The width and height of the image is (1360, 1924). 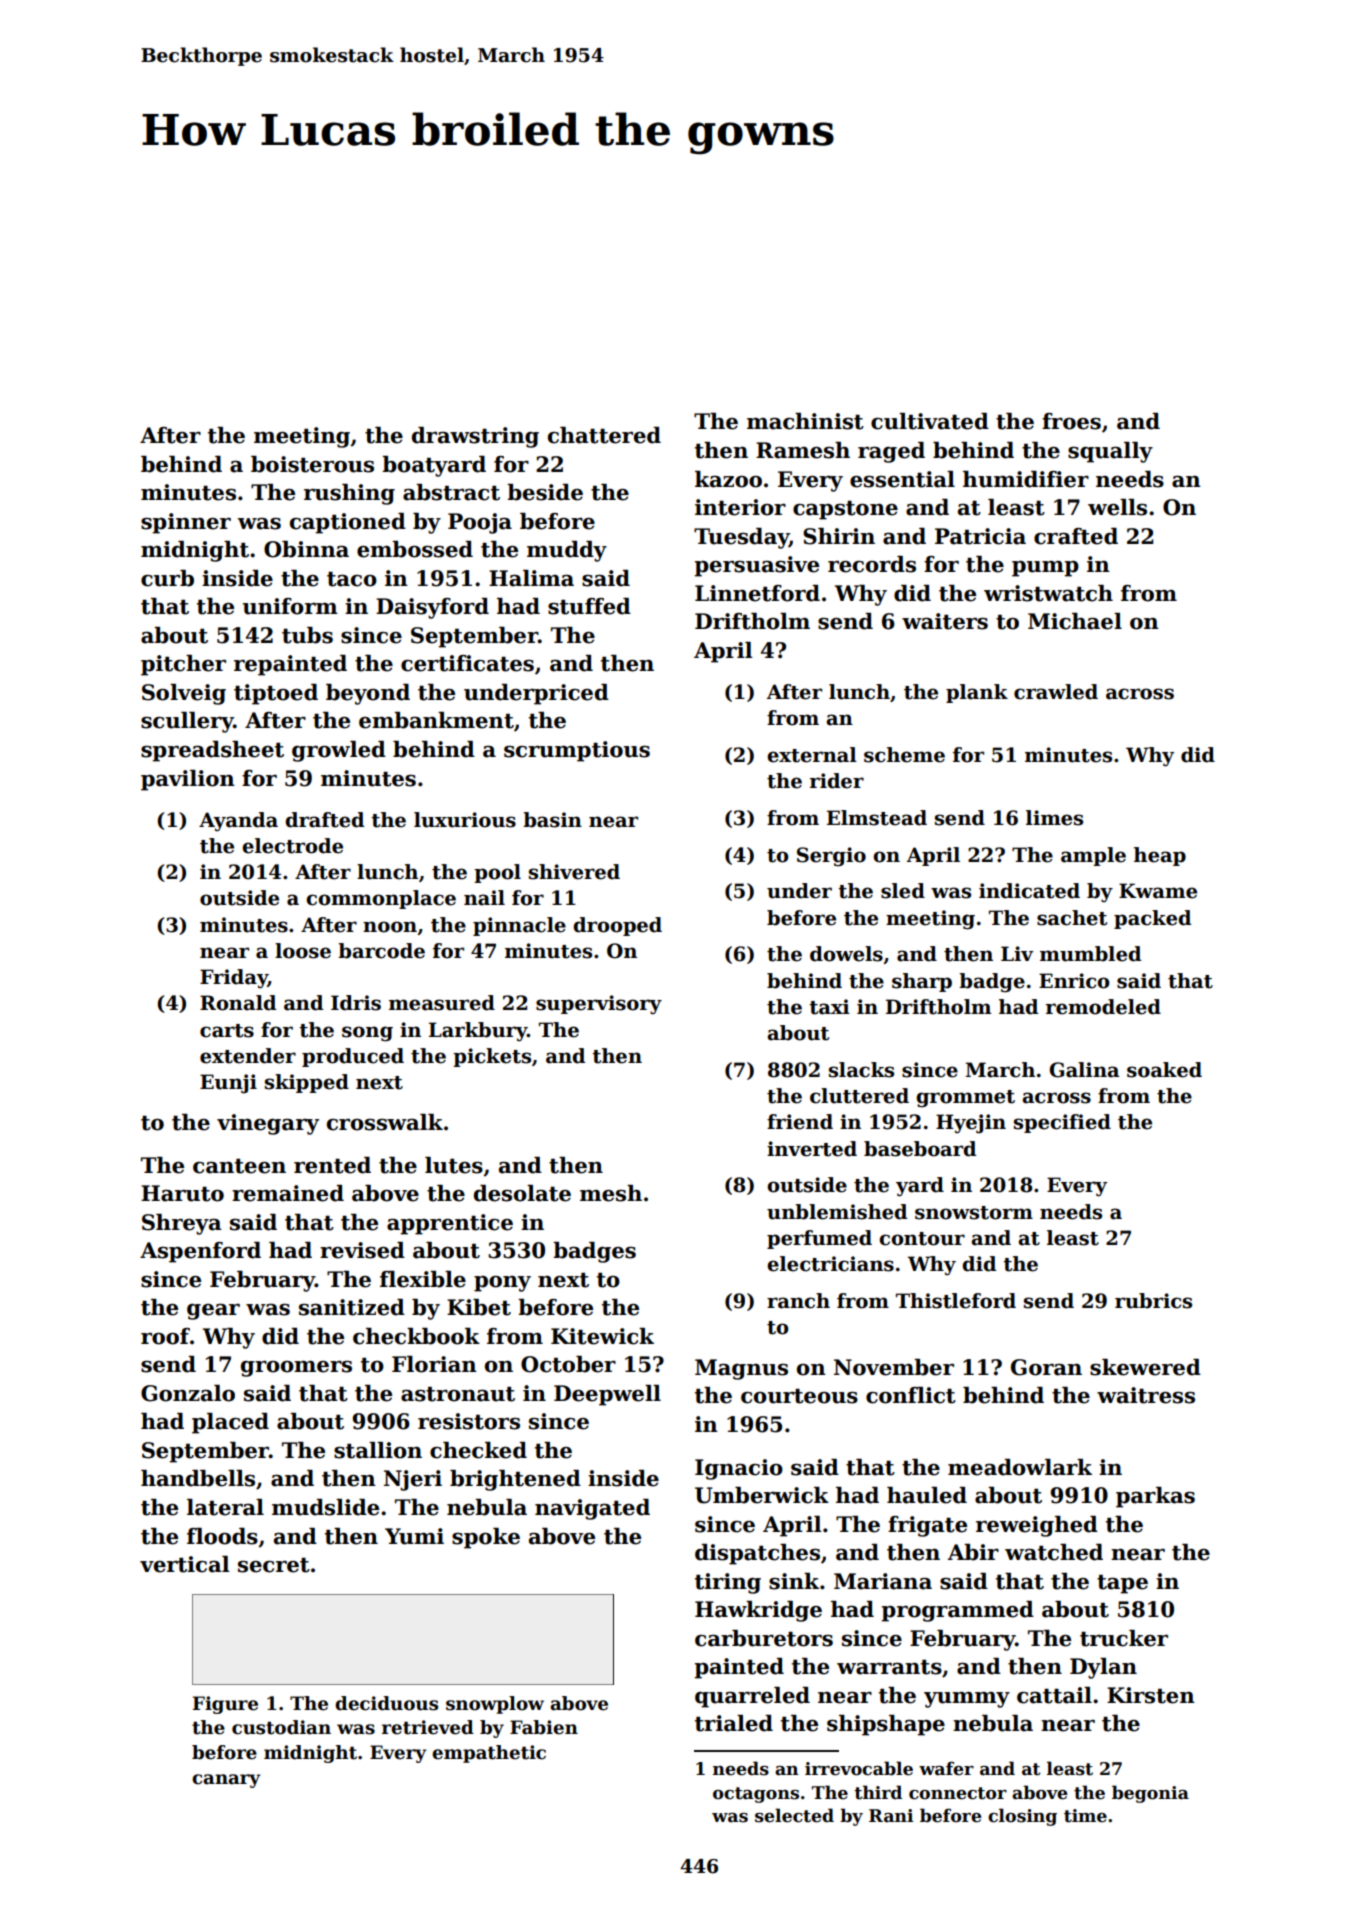 What do you see at coordinates (604, 435) in the image?
I see `chattered` at bounding box center [604, 435].
